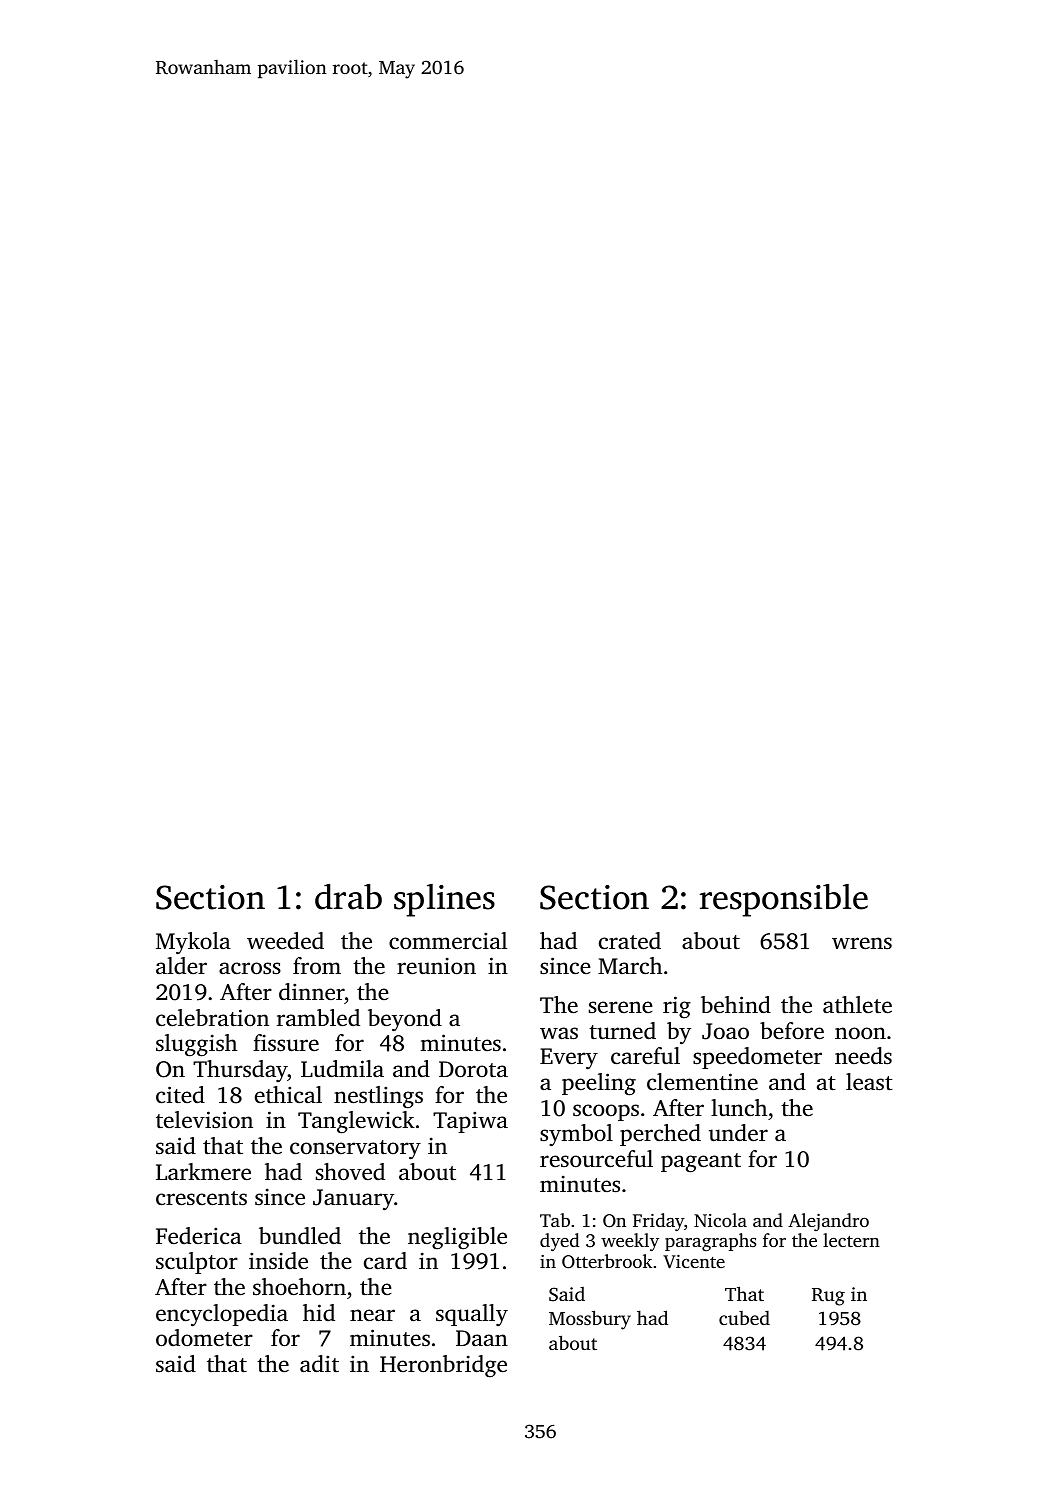  I want to click on Mykola, so click(193, 943).
